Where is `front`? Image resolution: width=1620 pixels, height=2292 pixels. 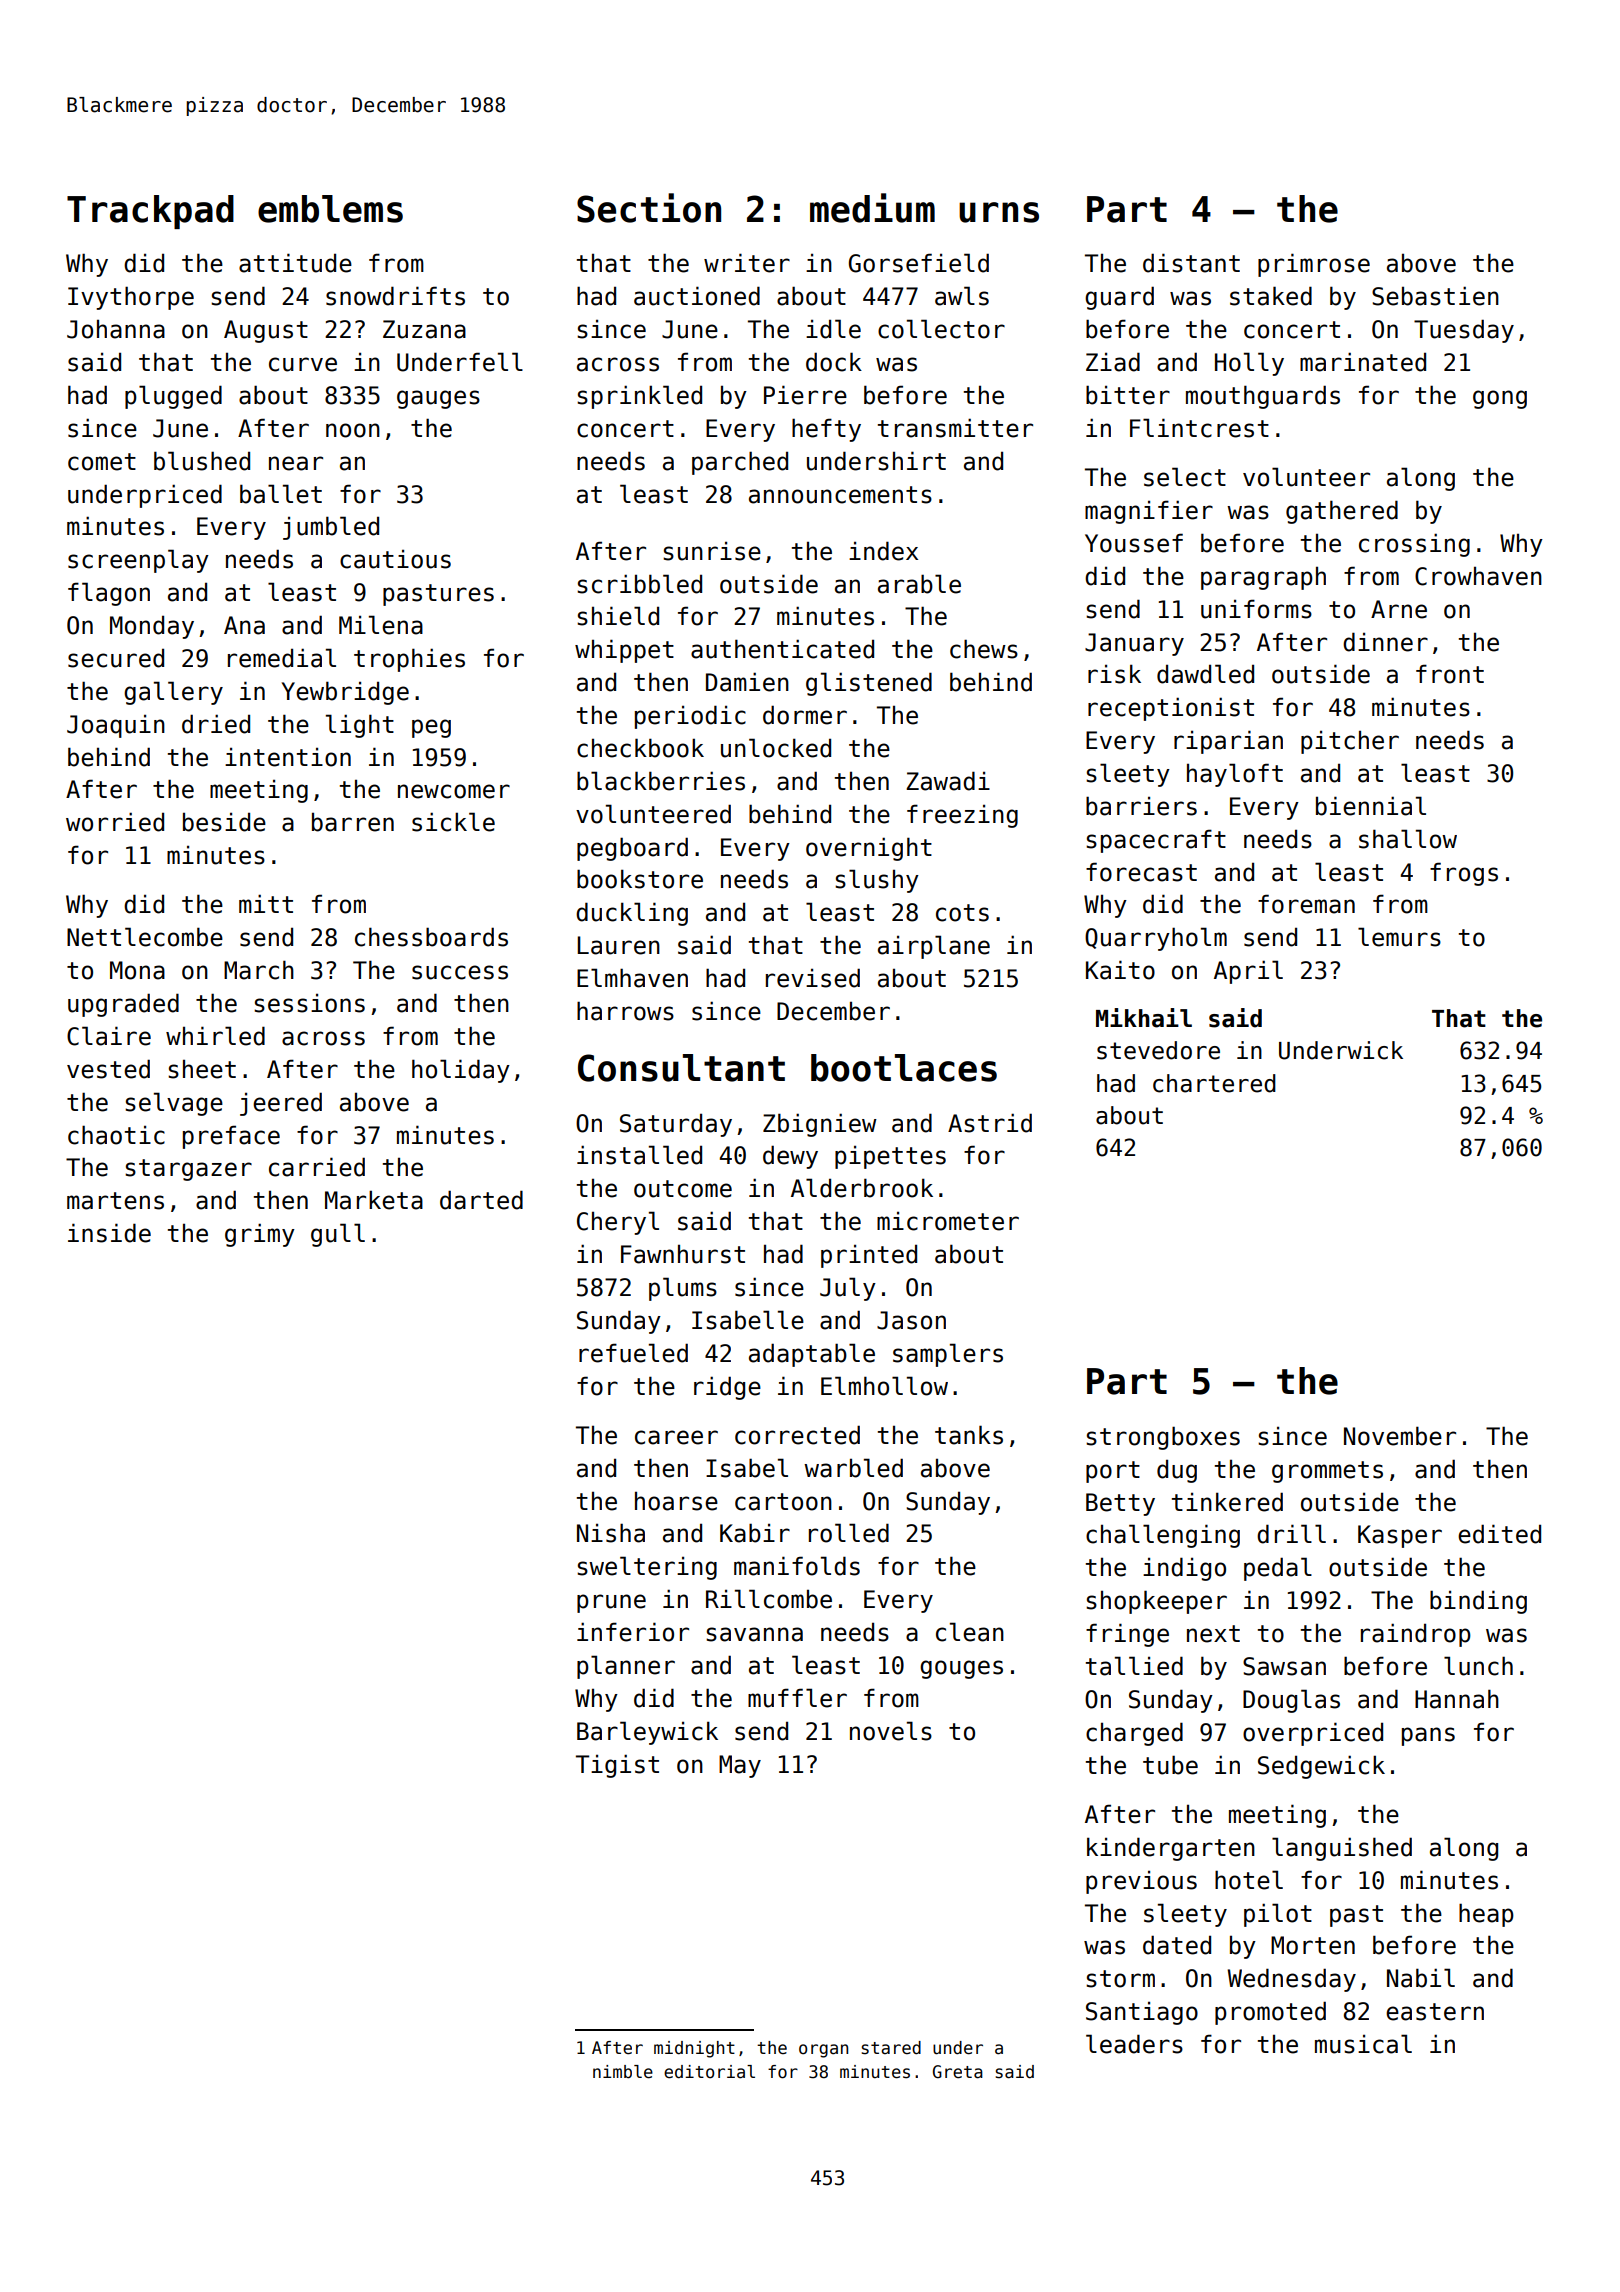
front is located at coordinates (1450, 674).
